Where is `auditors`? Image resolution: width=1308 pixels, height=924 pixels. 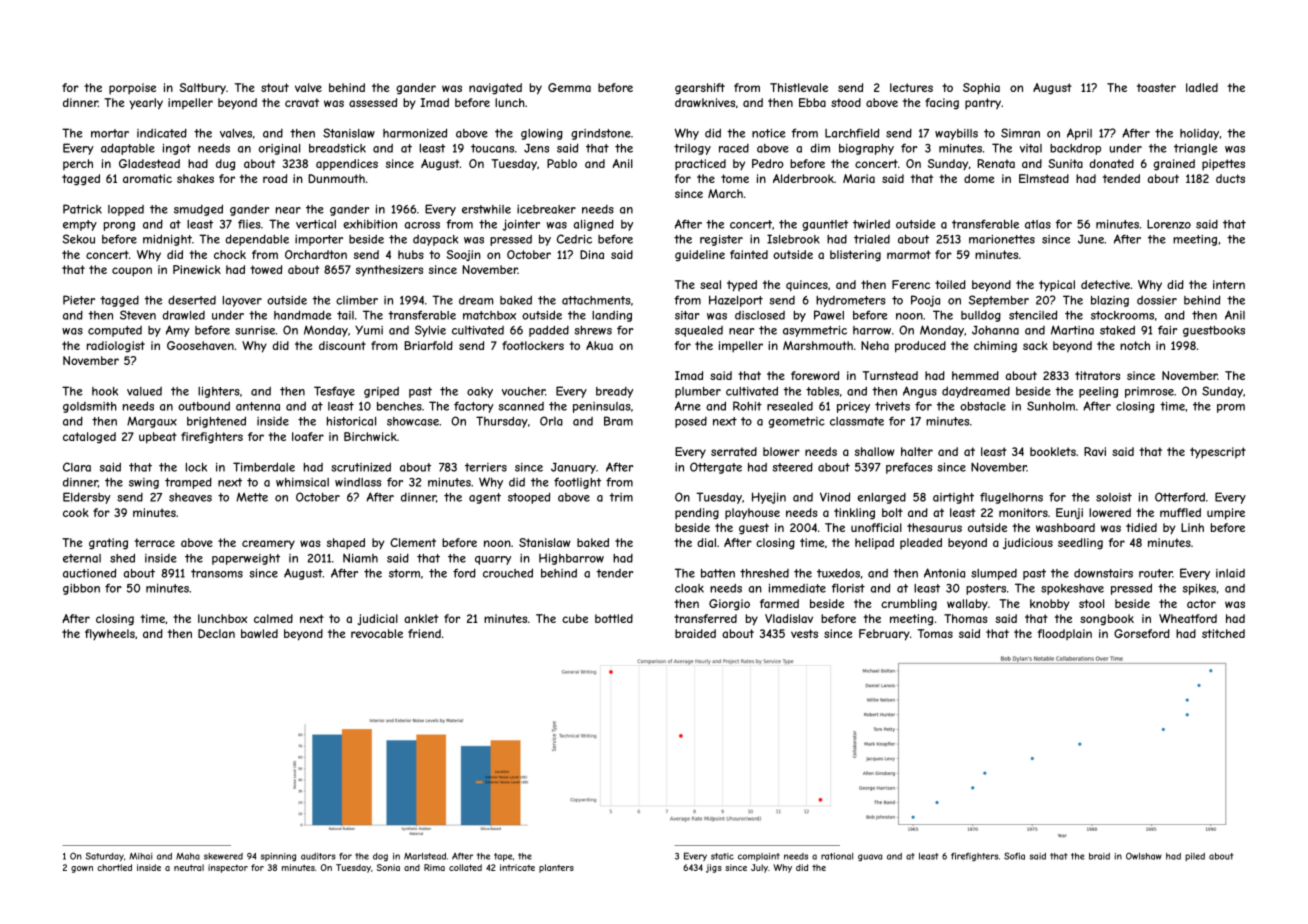
auditors is located at coordinates (318, 856).
